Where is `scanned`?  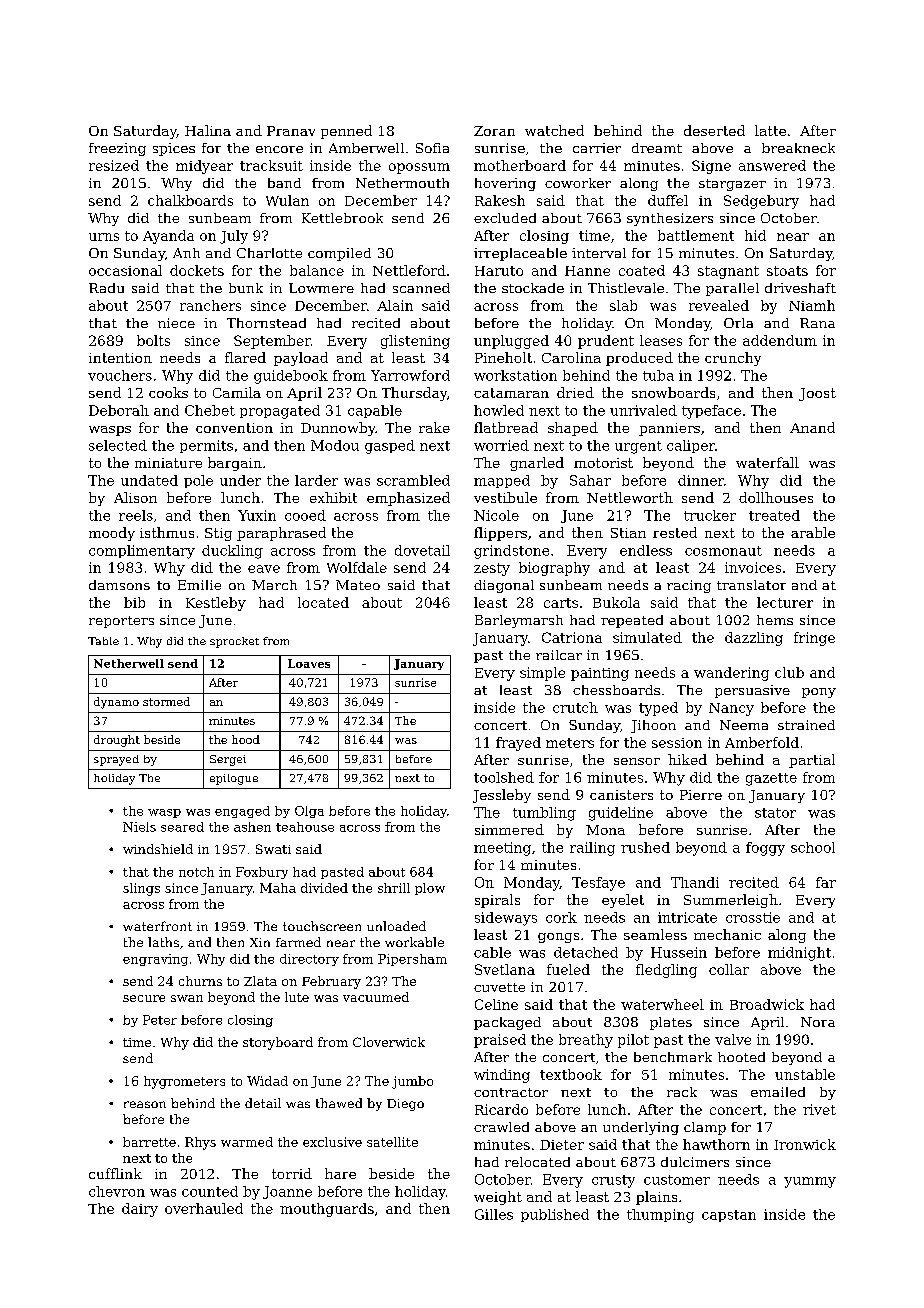 scanned is located at coordinates (421, 288).
